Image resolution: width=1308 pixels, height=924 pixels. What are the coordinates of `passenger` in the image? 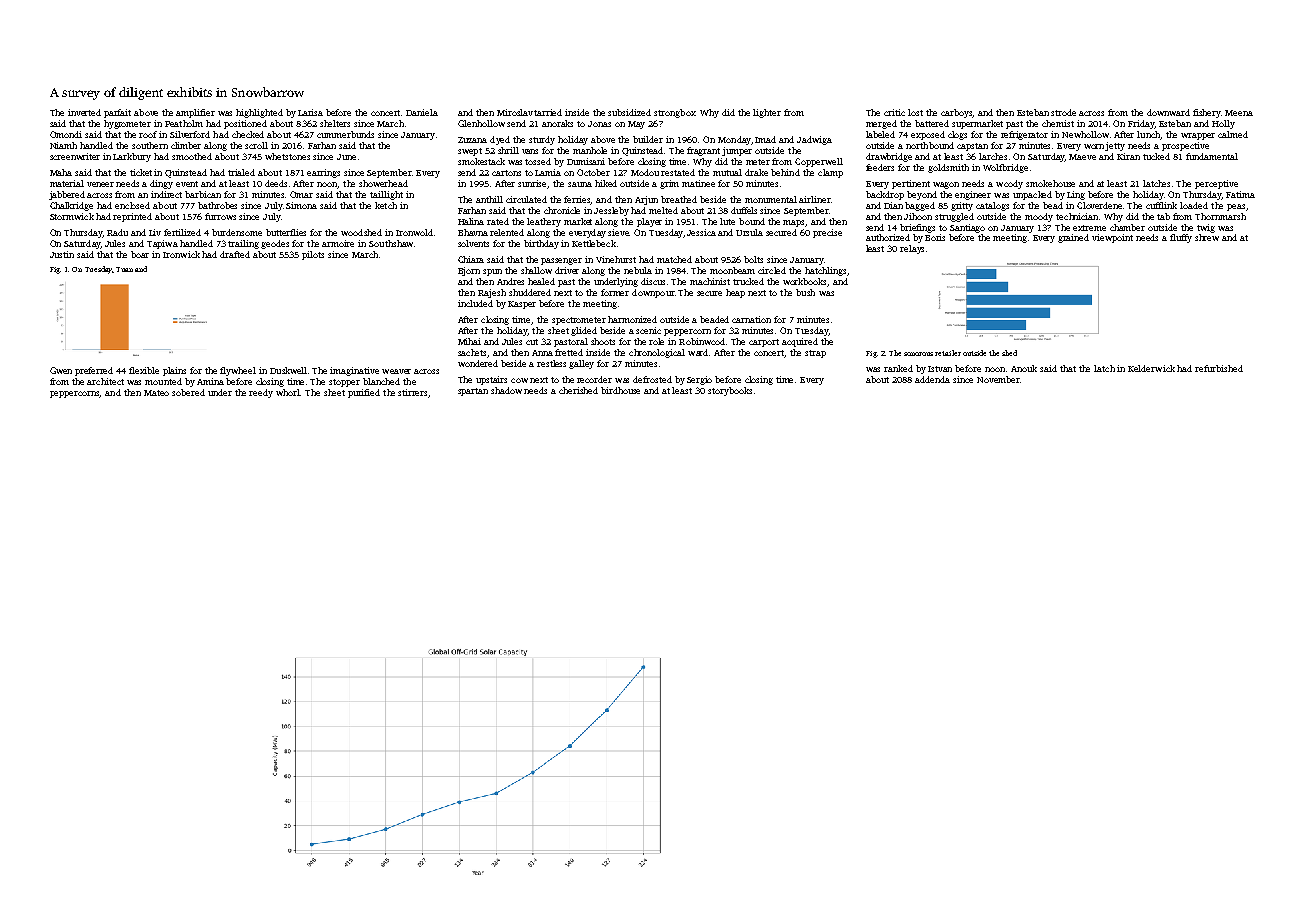 It's located at (561, 261).
